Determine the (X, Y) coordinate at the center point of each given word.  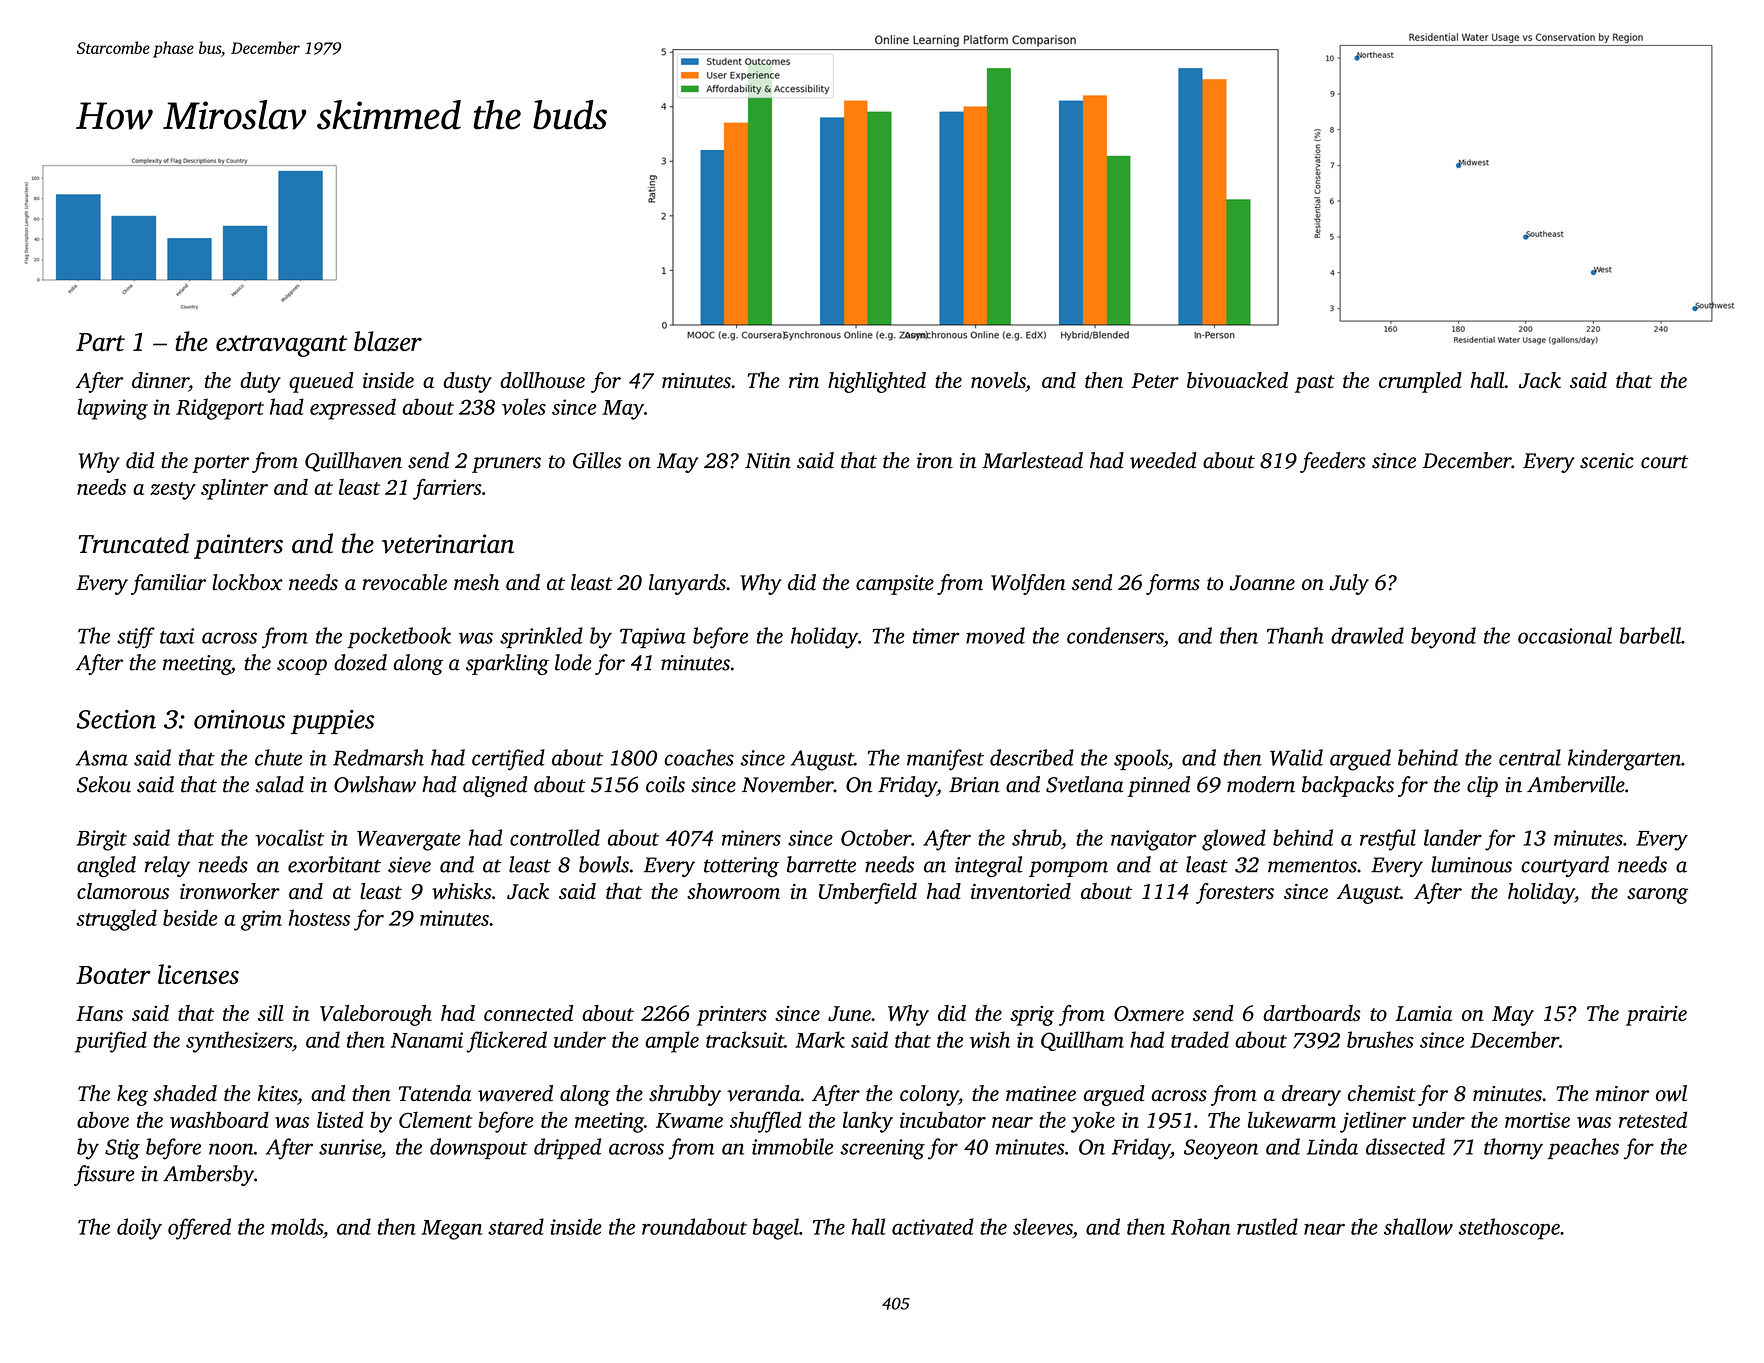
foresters (1235, 893)
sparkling (507, 664)
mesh (476, 582)
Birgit (101, 840)
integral (989, 866)
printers (732, 1016)
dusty (467, 382)
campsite (895, 585)
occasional (1565, 635)
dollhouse (542, 380)
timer (936, 636)
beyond (1443, 638)
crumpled (1420, 382)
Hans (99, 1013)
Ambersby (208, 1175)
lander (1453, 837)
